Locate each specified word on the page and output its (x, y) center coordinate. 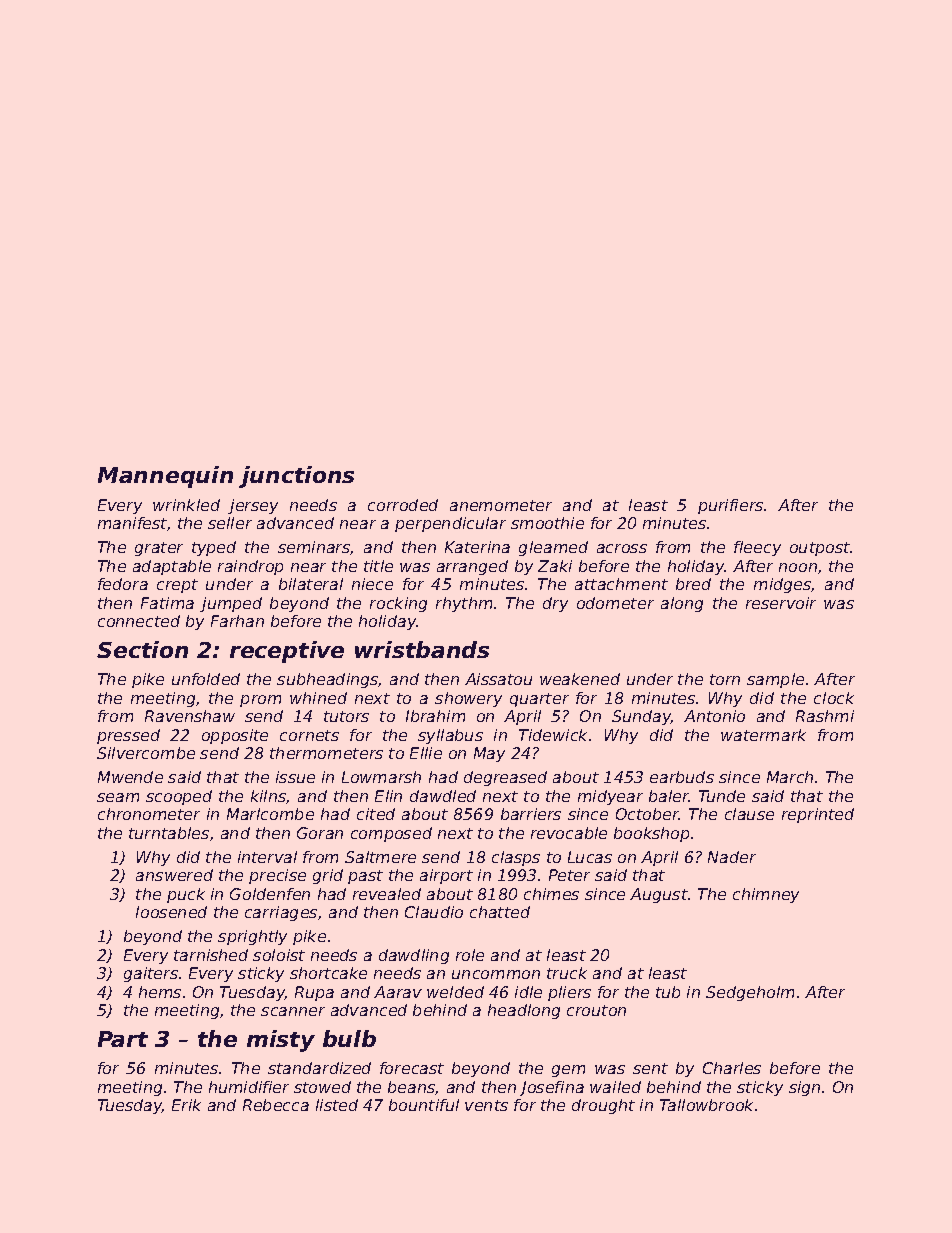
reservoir (781, 603)
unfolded (206, 679)
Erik (186, 1105)
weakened (580, 679)
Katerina (477, 547)
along (682, 604)
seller (230, 523)
